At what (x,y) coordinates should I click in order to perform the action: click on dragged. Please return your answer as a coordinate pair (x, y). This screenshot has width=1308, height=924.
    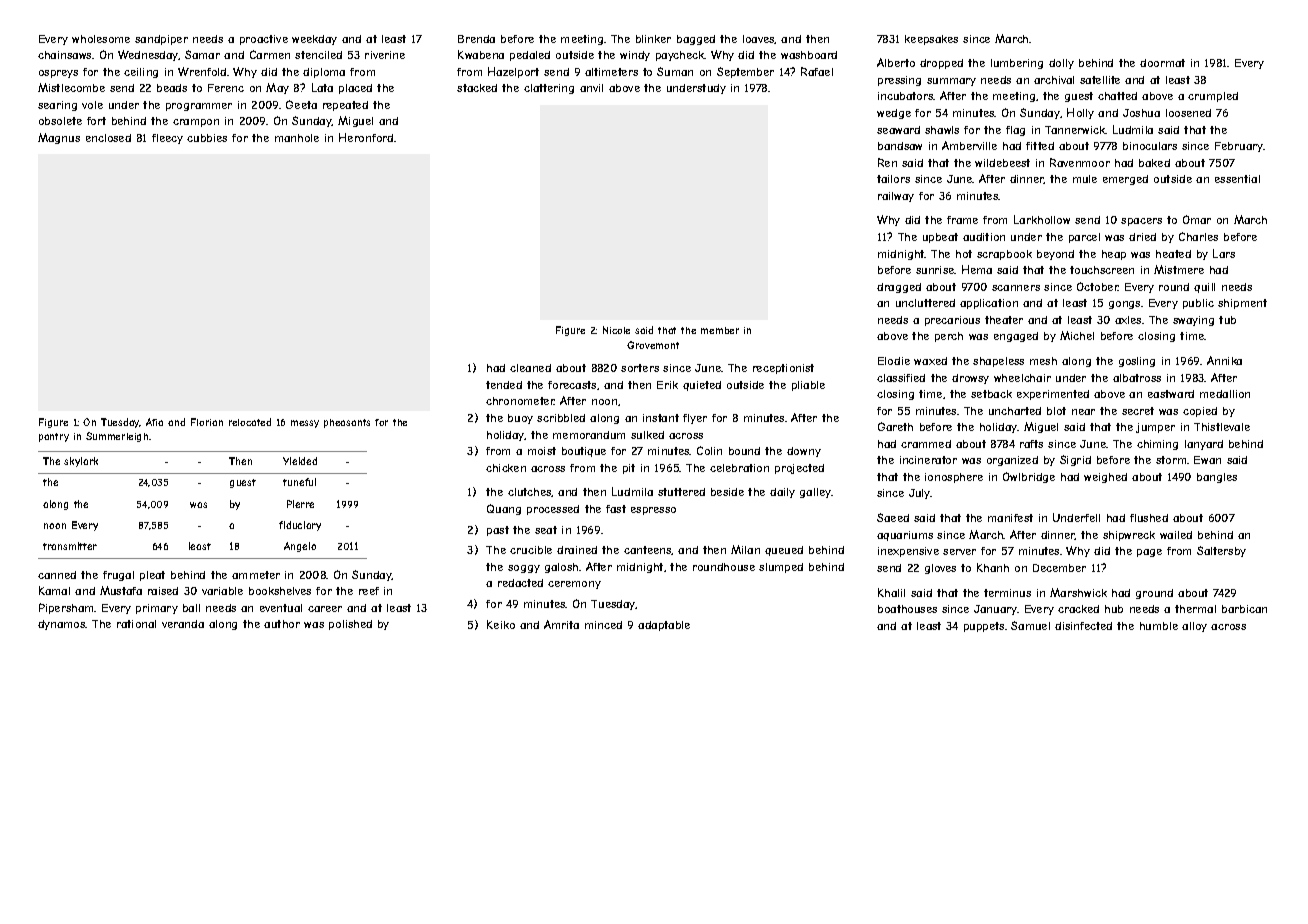
    Looking at the image, I should click on (899, 288).
